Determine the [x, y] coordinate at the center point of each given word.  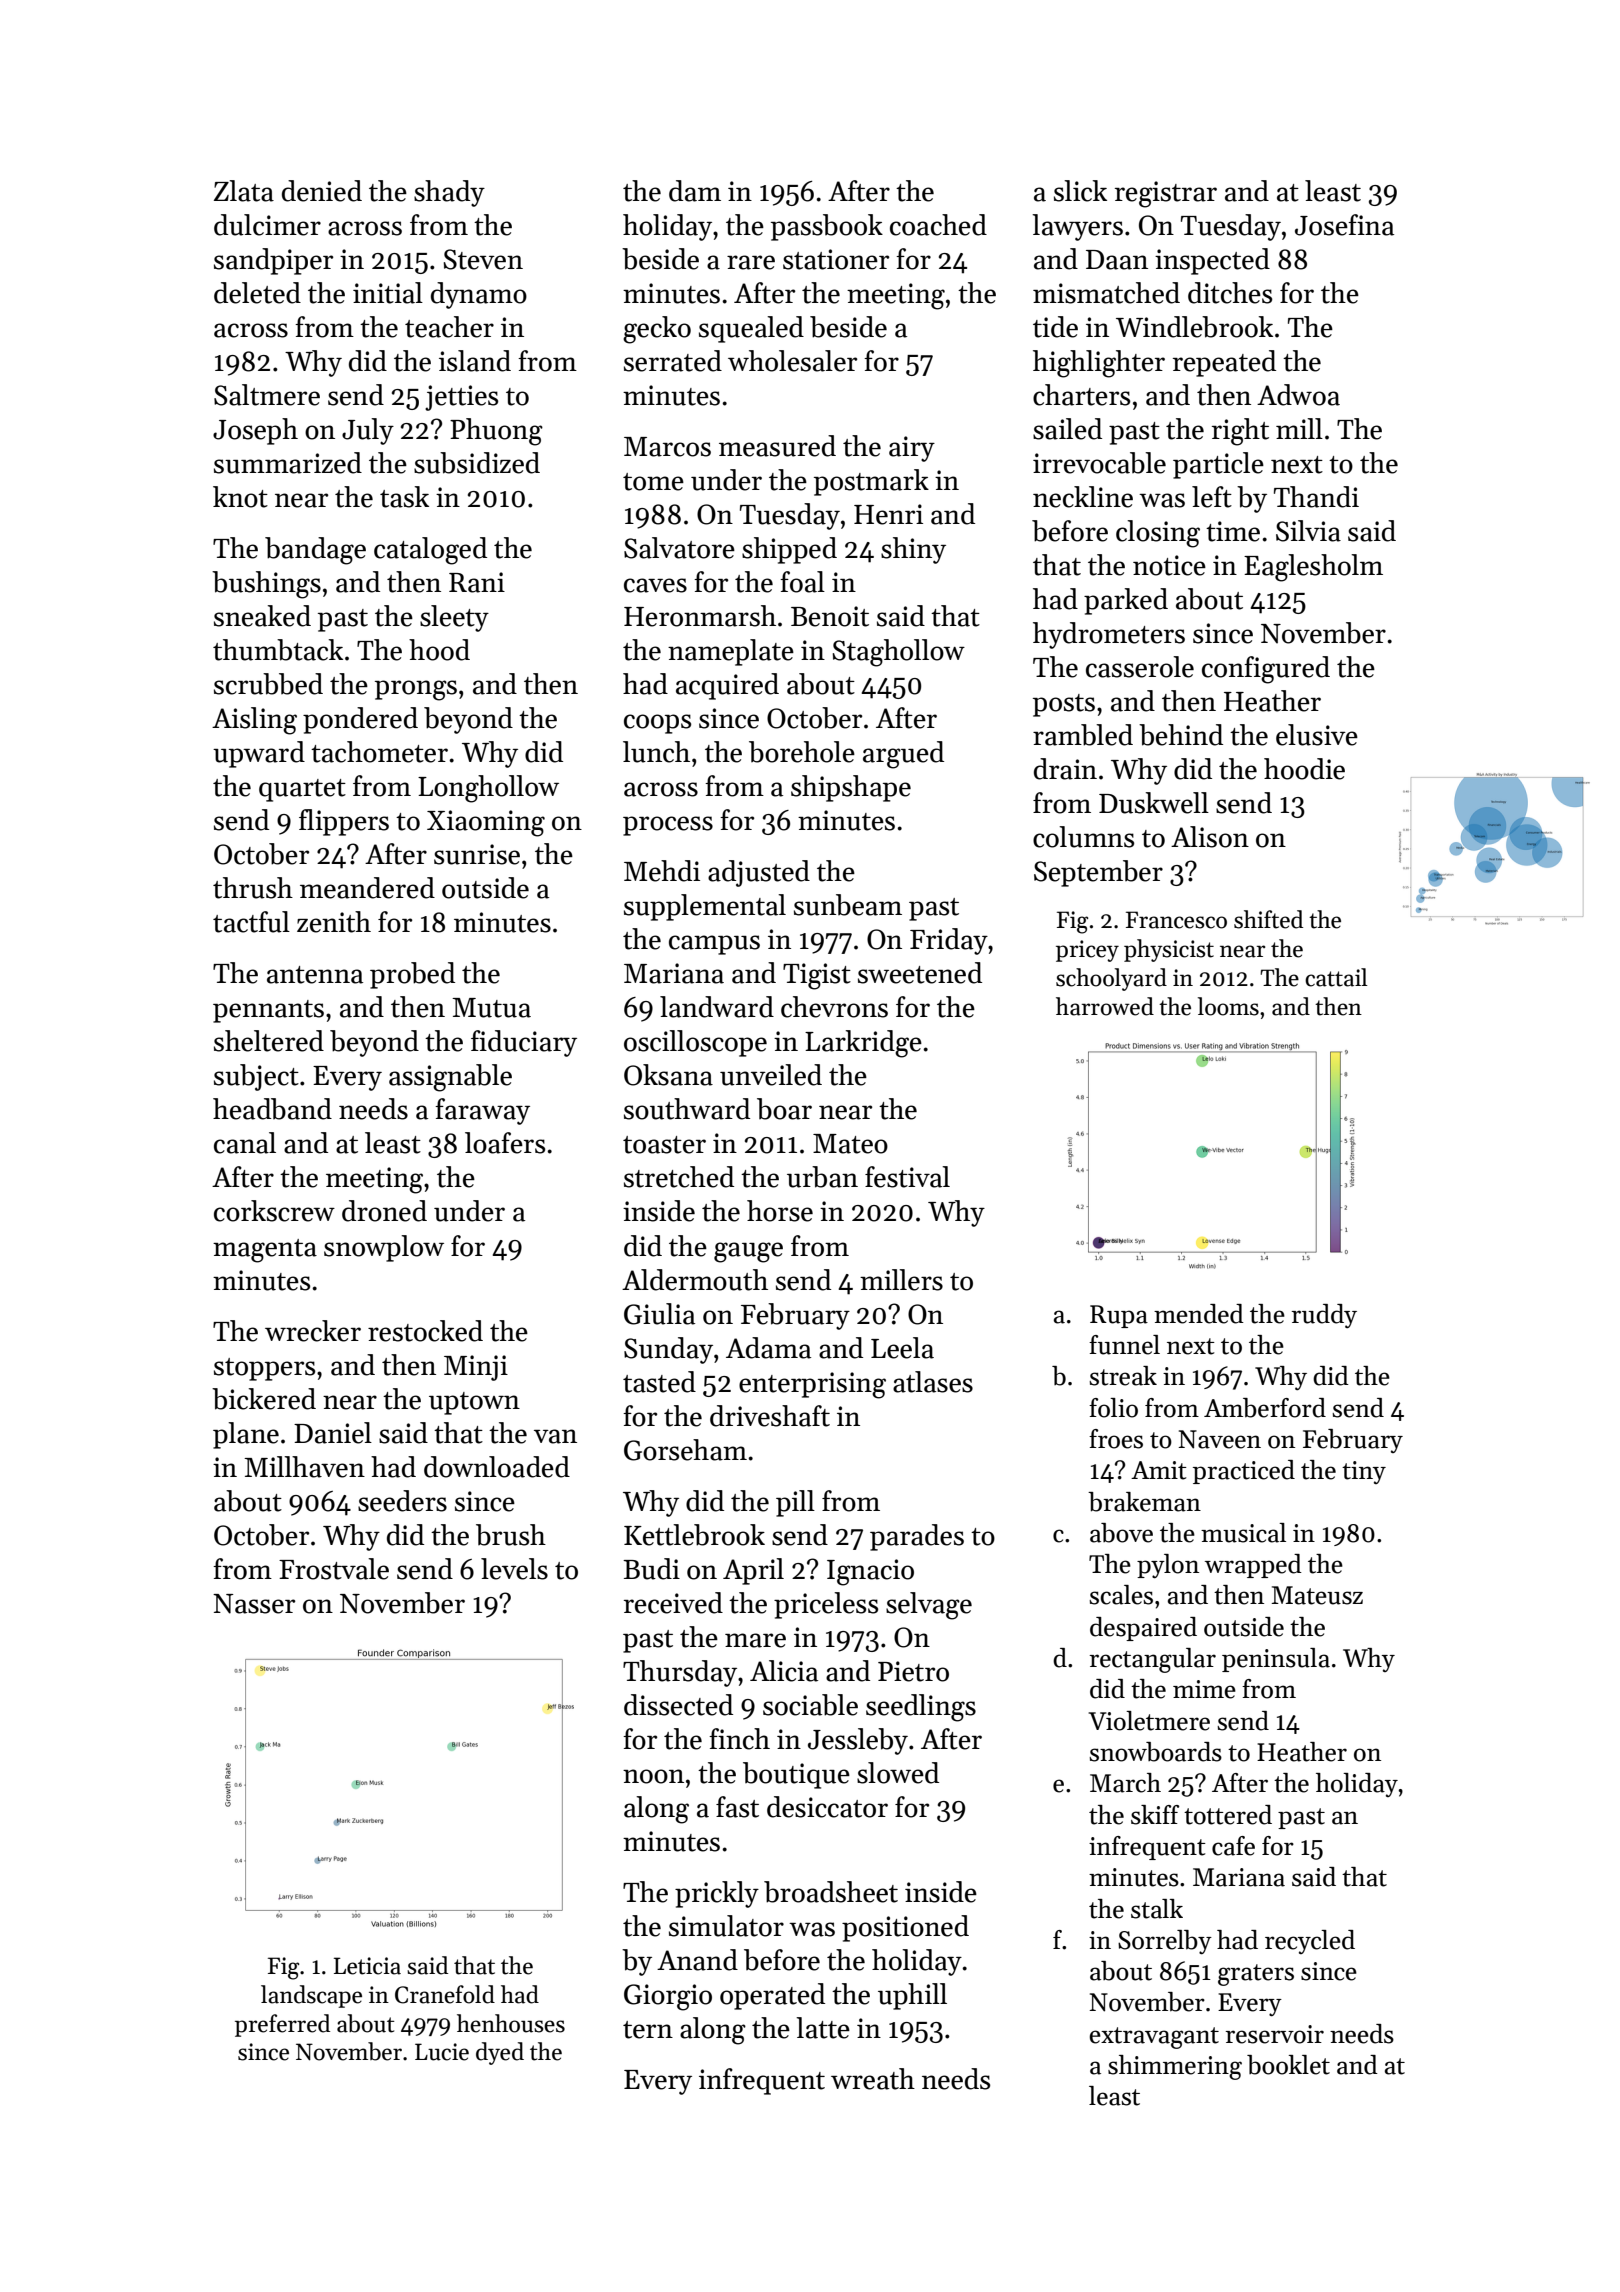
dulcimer [267, 225]
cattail [1336, 977]
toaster [664, 1145]
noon [653, 1776]
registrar [1166, 194]
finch [739, 1739]
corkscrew [274, 1211]
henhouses [511, 2023]
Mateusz [1317, 1595]
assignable [450, 1078]
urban [822, 1177]
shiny [913, 550]
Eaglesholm [1313, 568]
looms [1228, 1006]
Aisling [254, 721]
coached [938, 225]
